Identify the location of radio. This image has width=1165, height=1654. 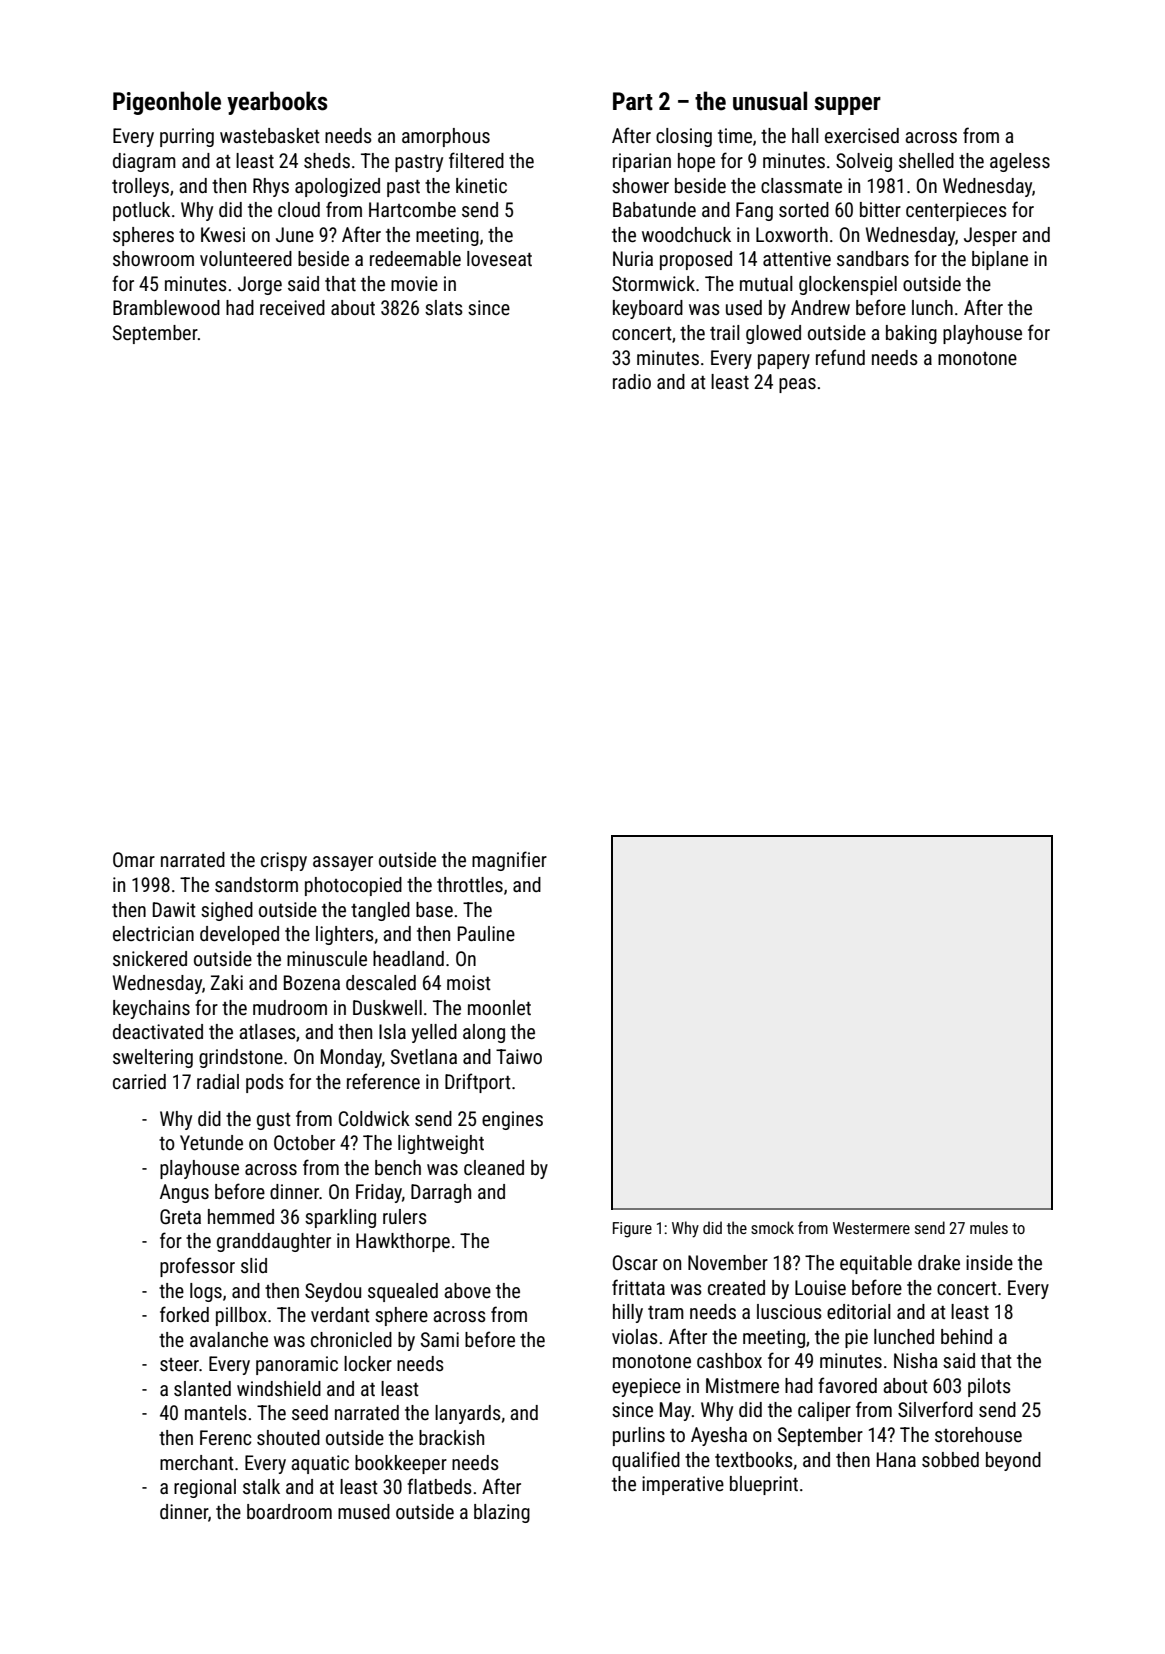
(632, 381).
